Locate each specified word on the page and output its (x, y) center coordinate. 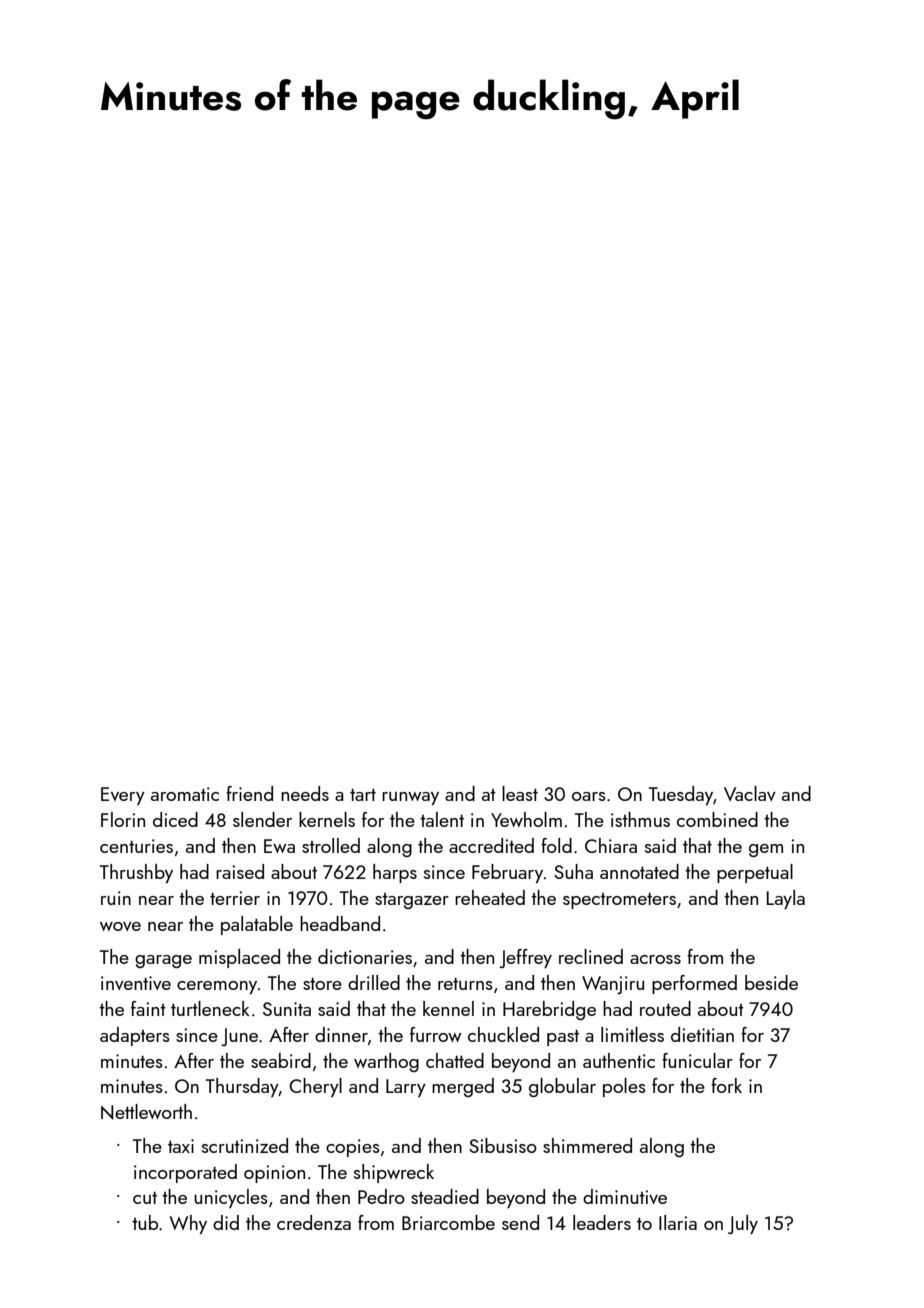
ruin (116, 898)
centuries (136, 846)
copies (353, 1148)
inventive (136, 983)
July (743, 1225)
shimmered (587, 1145)
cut (145, 1198)
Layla (786, 900)
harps (395, 873)
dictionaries (365, 956)
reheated (490, 897)
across (655, 959)
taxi (181, 1146)
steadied (445, 1196)
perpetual (755, 873)
